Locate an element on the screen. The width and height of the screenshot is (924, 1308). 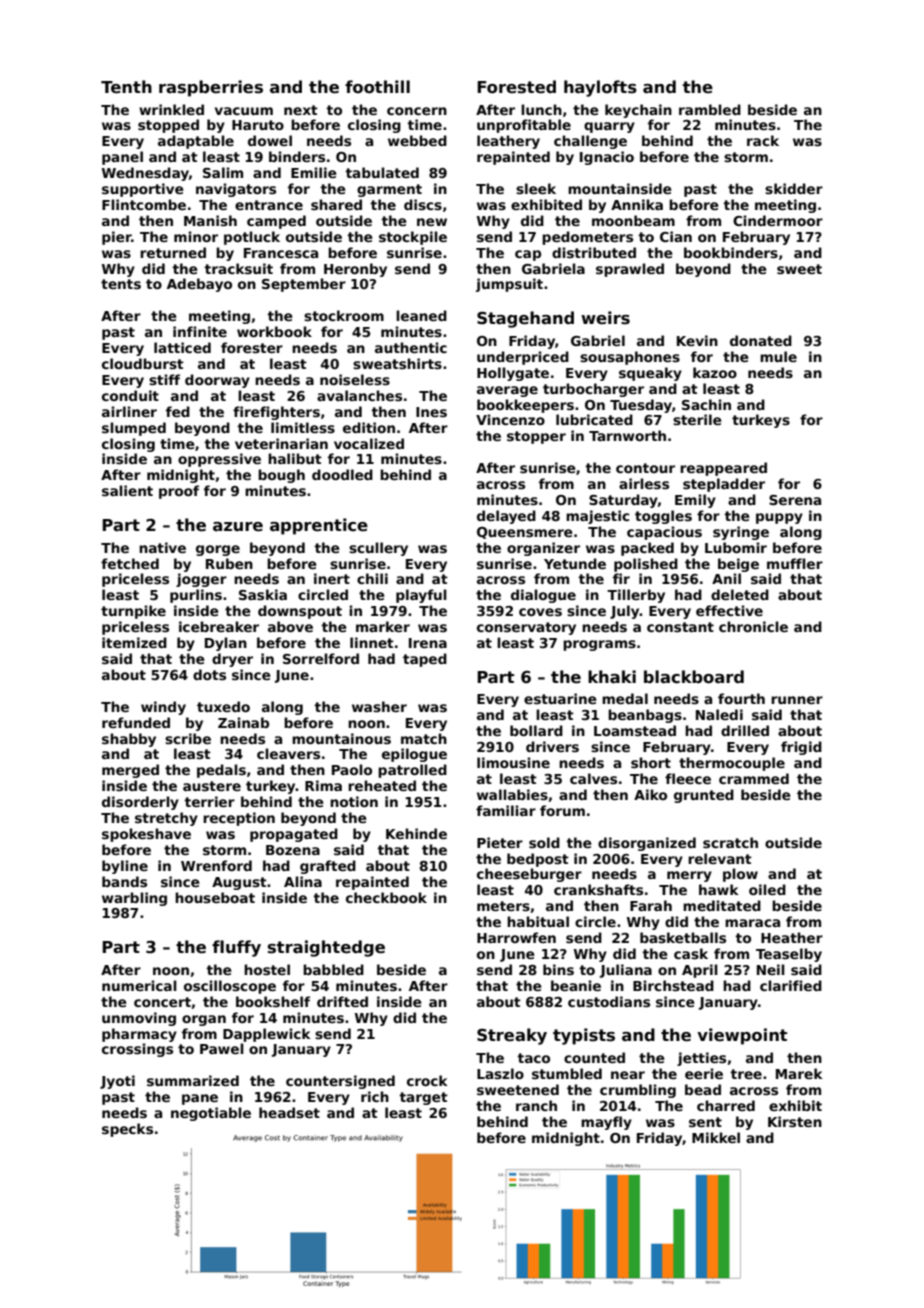
khaki is located at coordinates (612, 677).
